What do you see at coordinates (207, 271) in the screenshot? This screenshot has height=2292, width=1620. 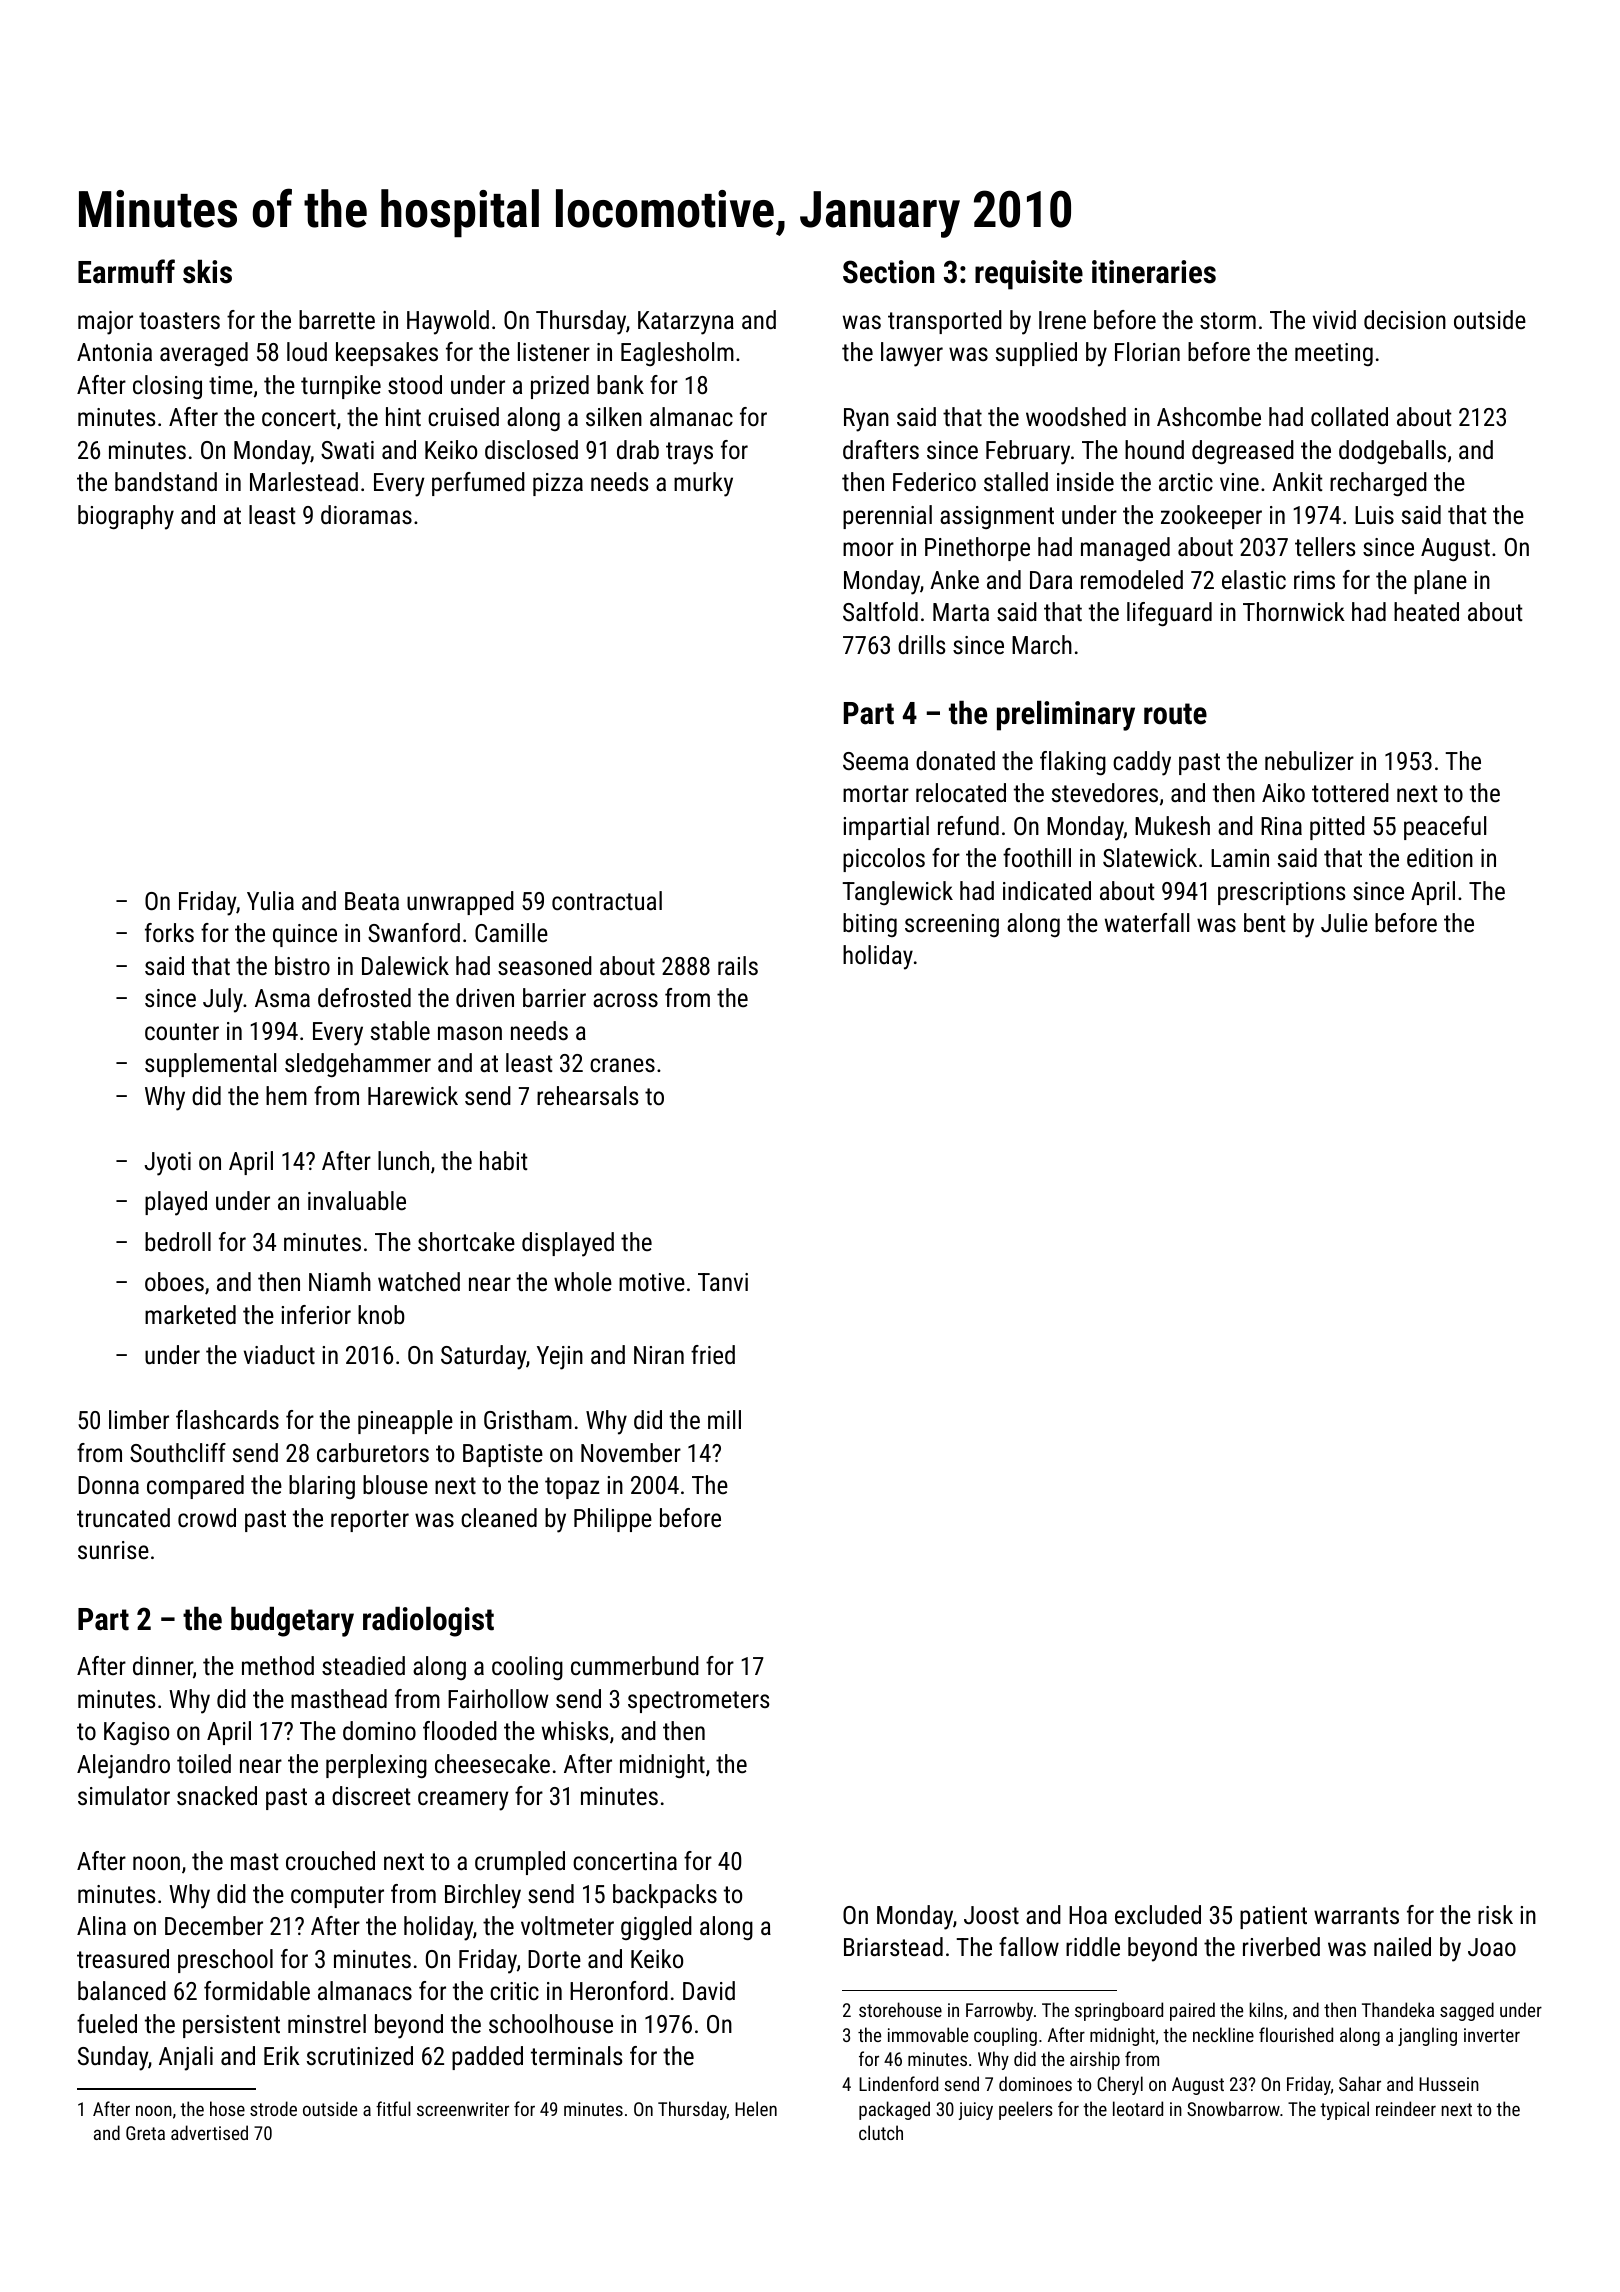 I see `skis` at bounding box center [207, 271].
